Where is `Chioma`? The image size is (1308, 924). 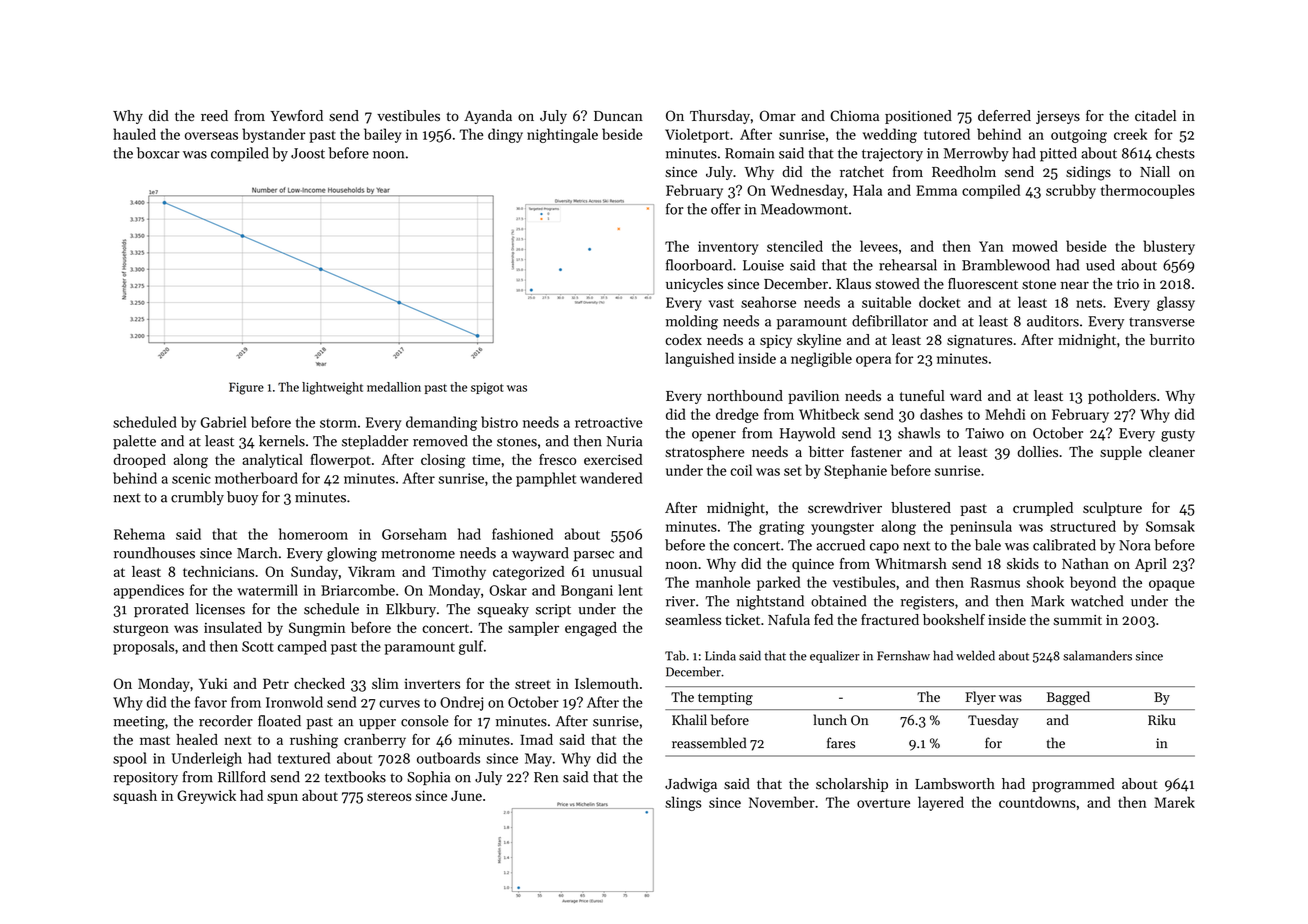 Chioma is located at coordinates (854, 116).
